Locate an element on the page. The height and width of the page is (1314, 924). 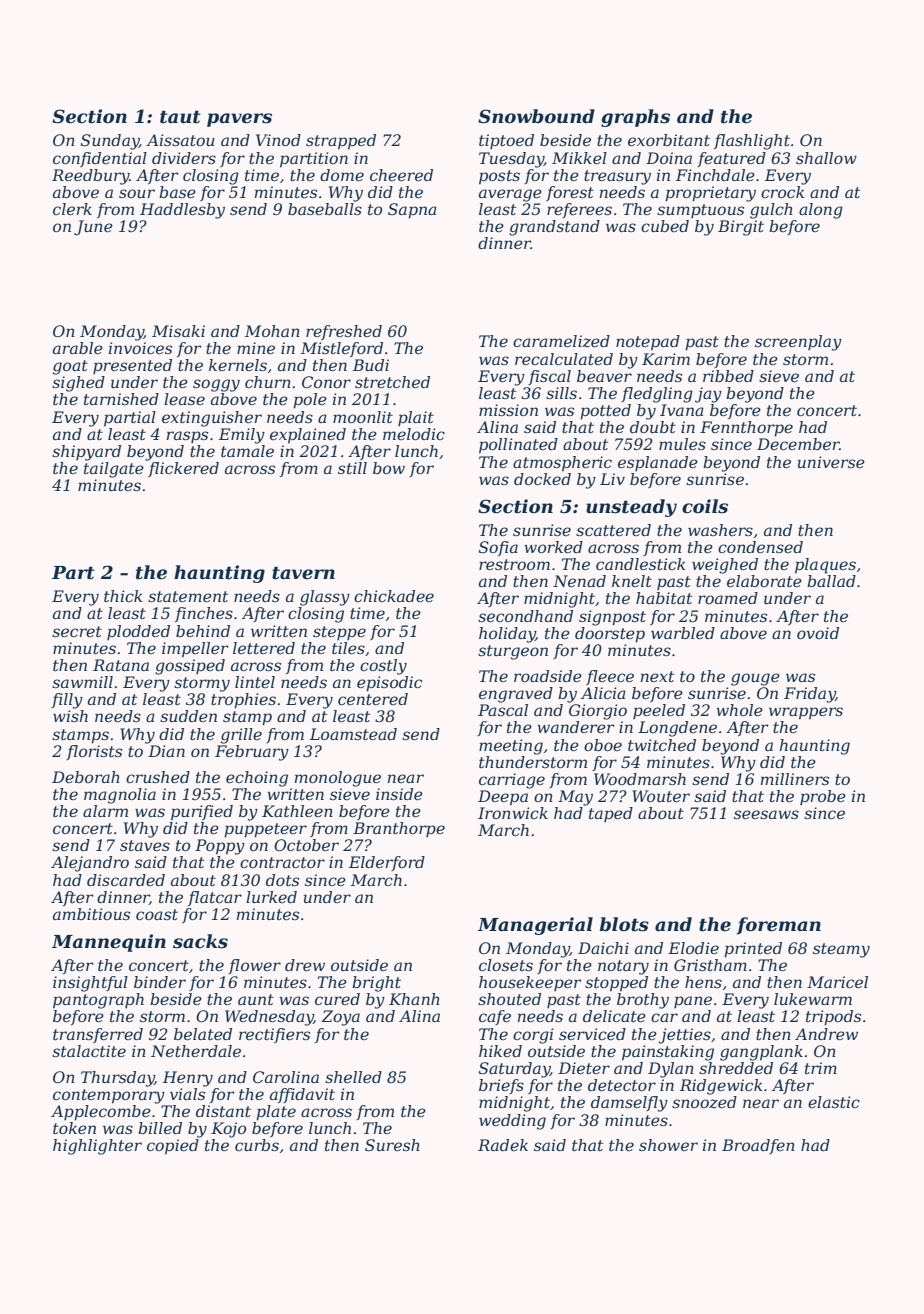
stretched is located at coordinates (392, 382).
